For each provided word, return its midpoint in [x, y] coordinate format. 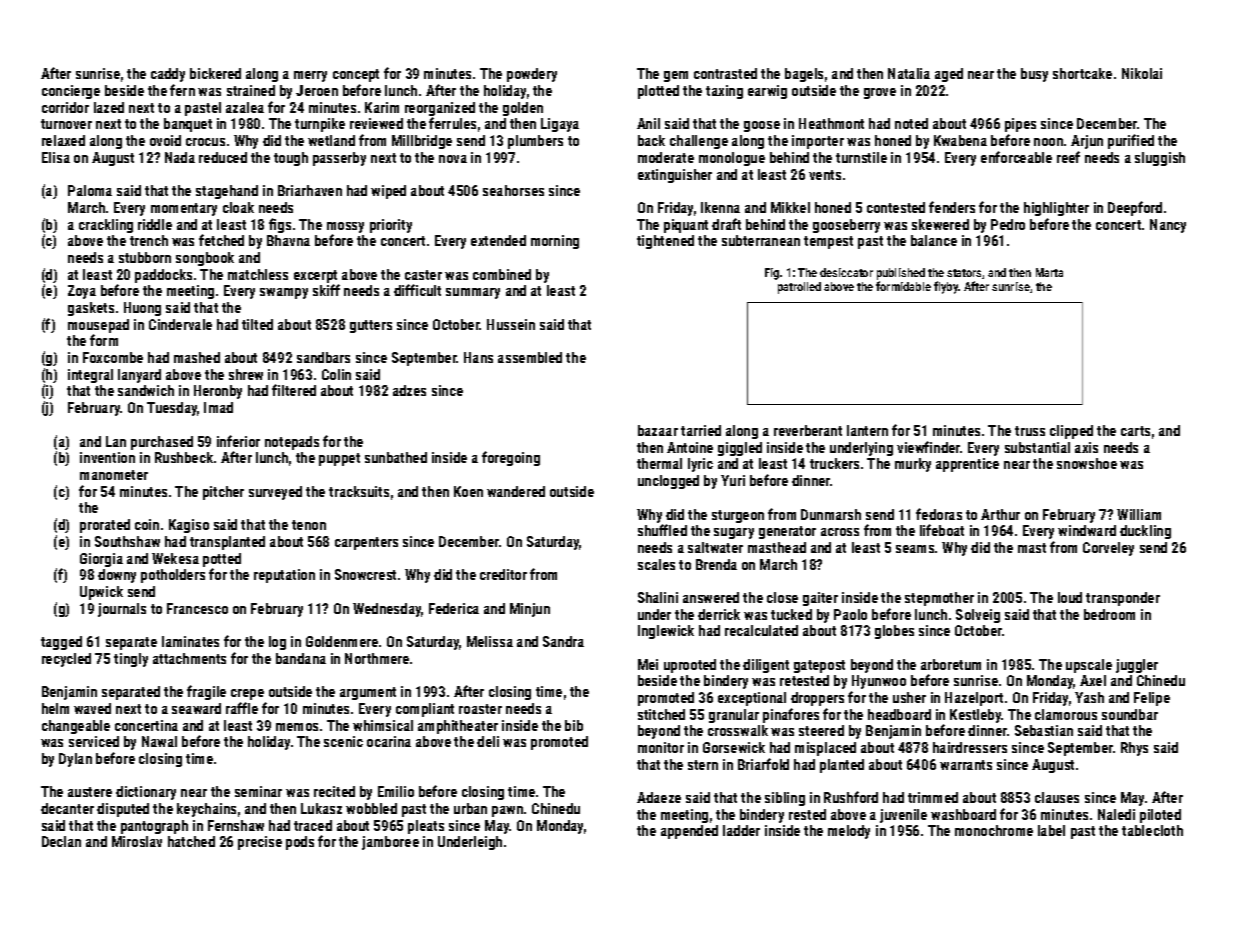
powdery [532, 75]
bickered [215, 73]
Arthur [1000, 514]
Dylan [75, 760]
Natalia [909, 73]
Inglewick [666, 632]
